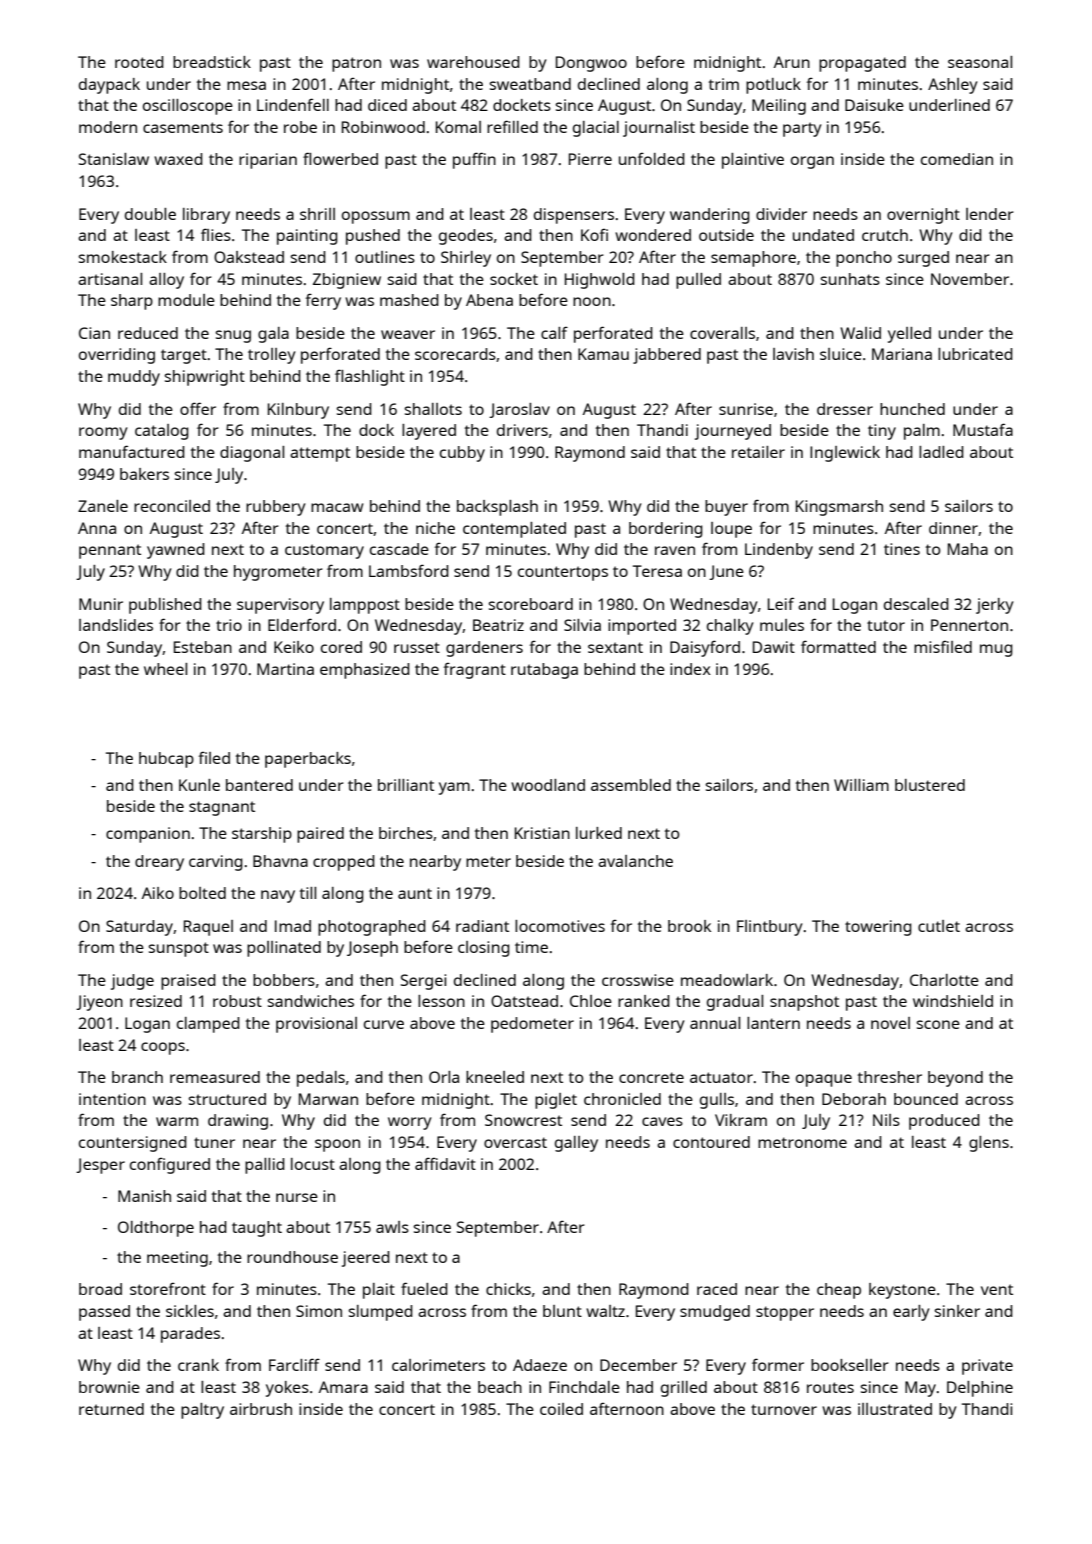 The width and height of the page is (1092, 1544). What do you see at coordinates (860, 333) in the page?
I see `Walid` at bounding box center [860, 333].
